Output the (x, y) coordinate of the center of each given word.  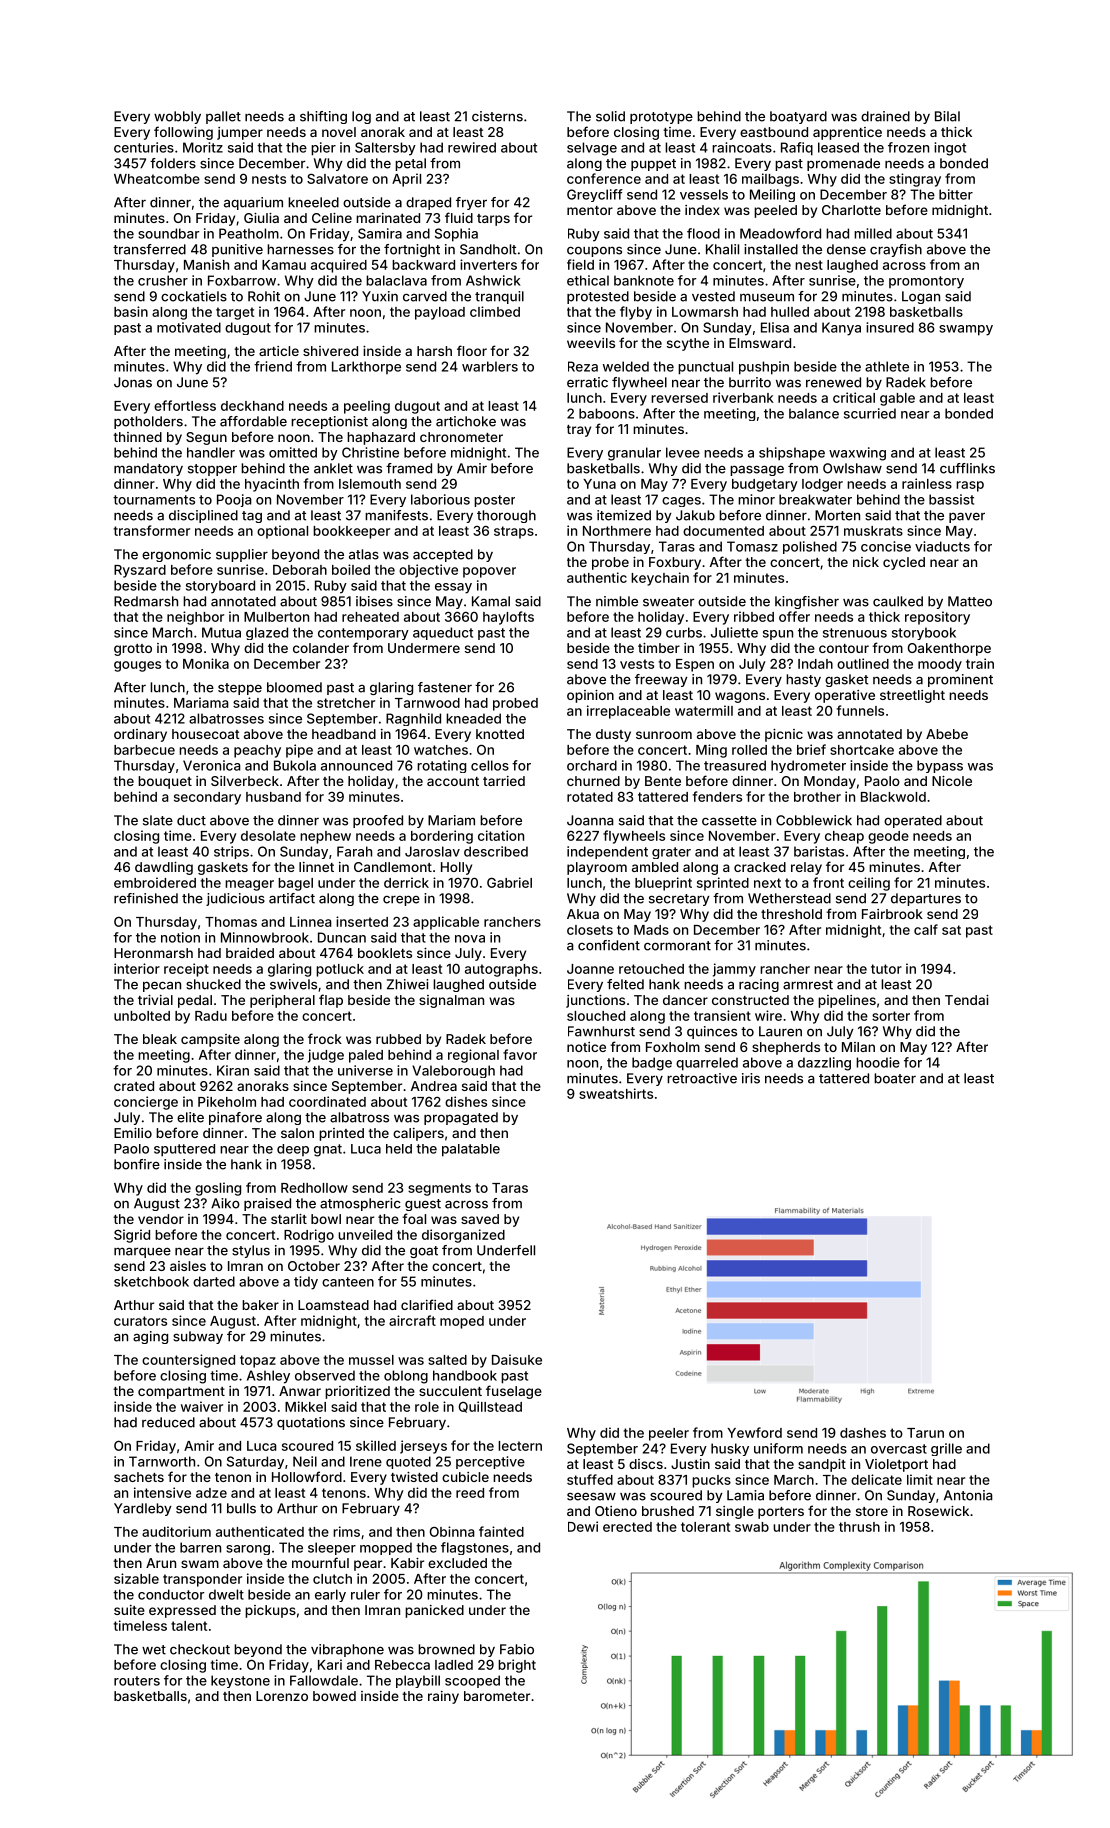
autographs (501, 970)
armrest (808, 985)
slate (158, 820)
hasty (803, 680)
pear (368, 1565)
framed (409, 468)
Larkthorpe (366, 367)
